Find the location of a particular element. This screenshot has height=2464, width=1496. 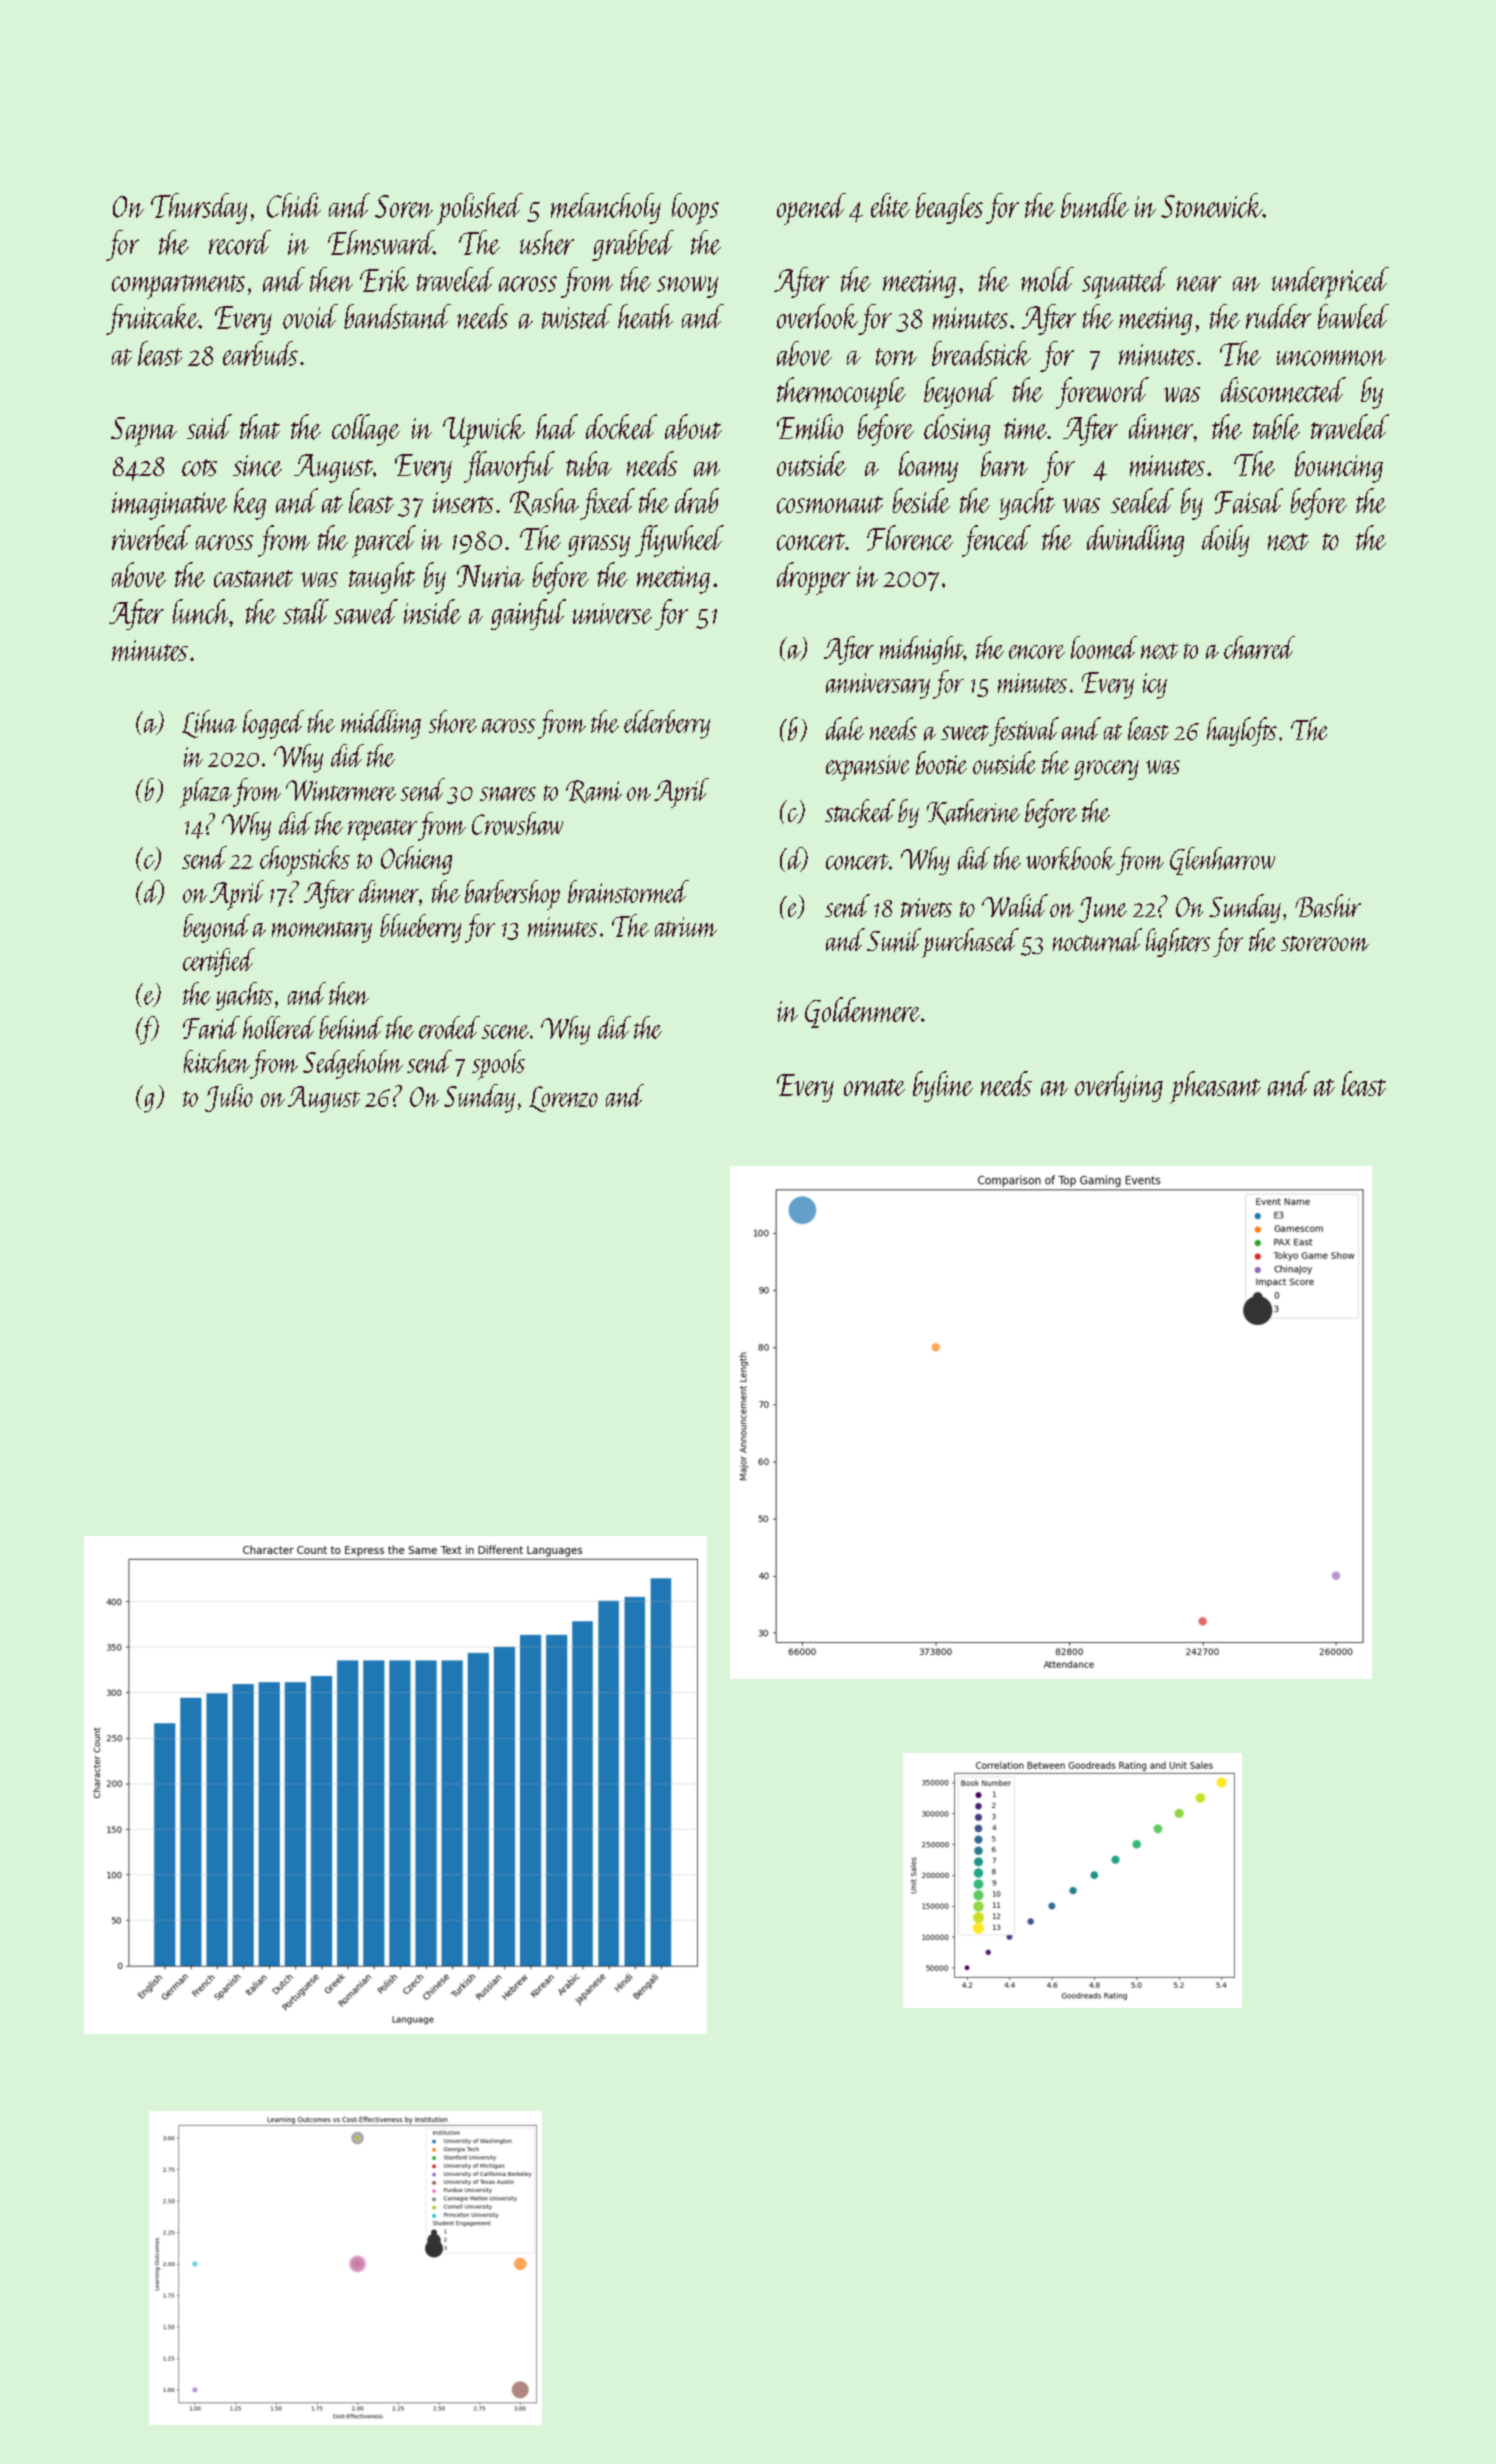

atrium is located at coordinates (686, 927).
